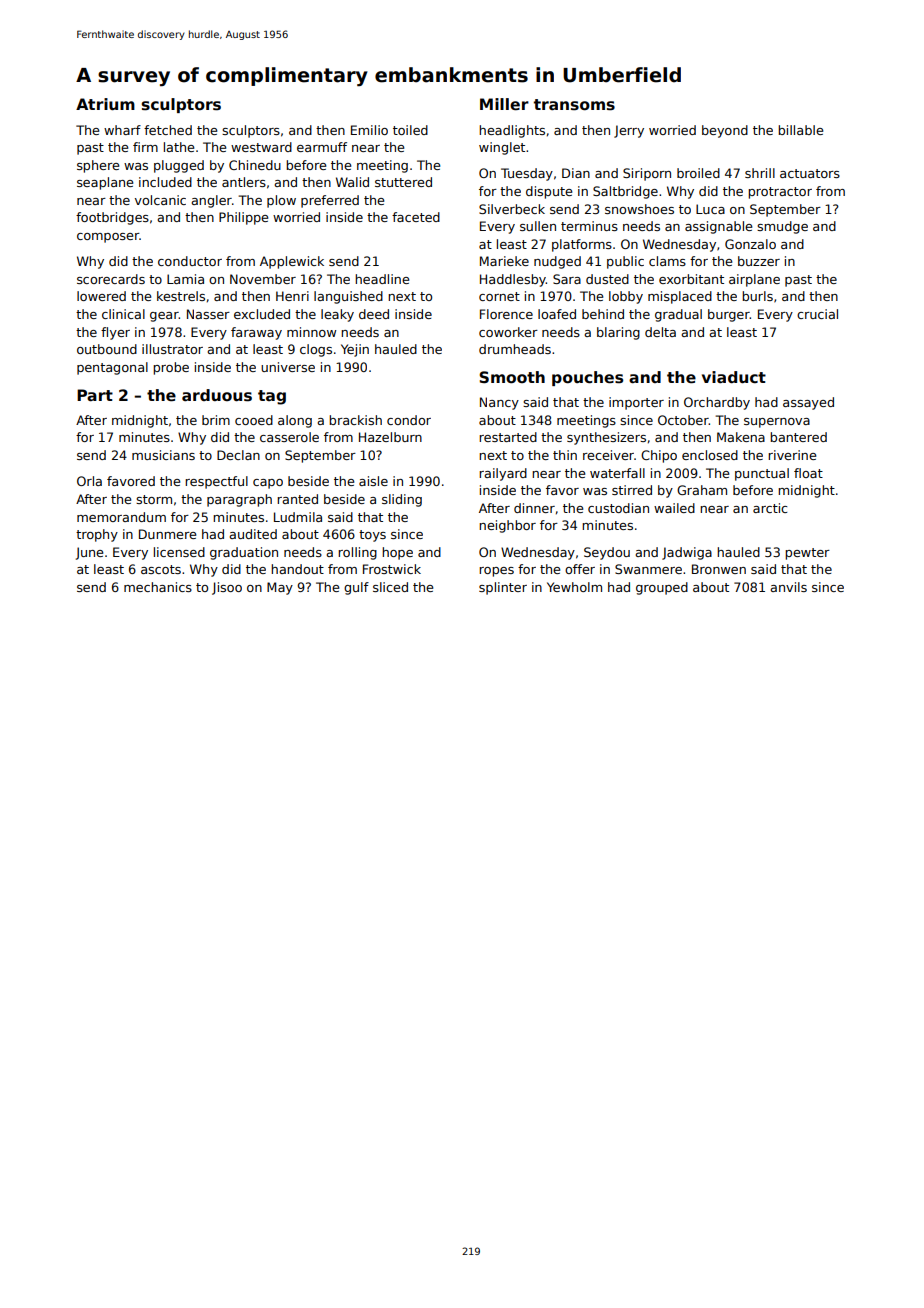 The image size is (924, 1308). Describe the element at coordinates (800, 130) in the screenshot. I see `billable` at that location.
